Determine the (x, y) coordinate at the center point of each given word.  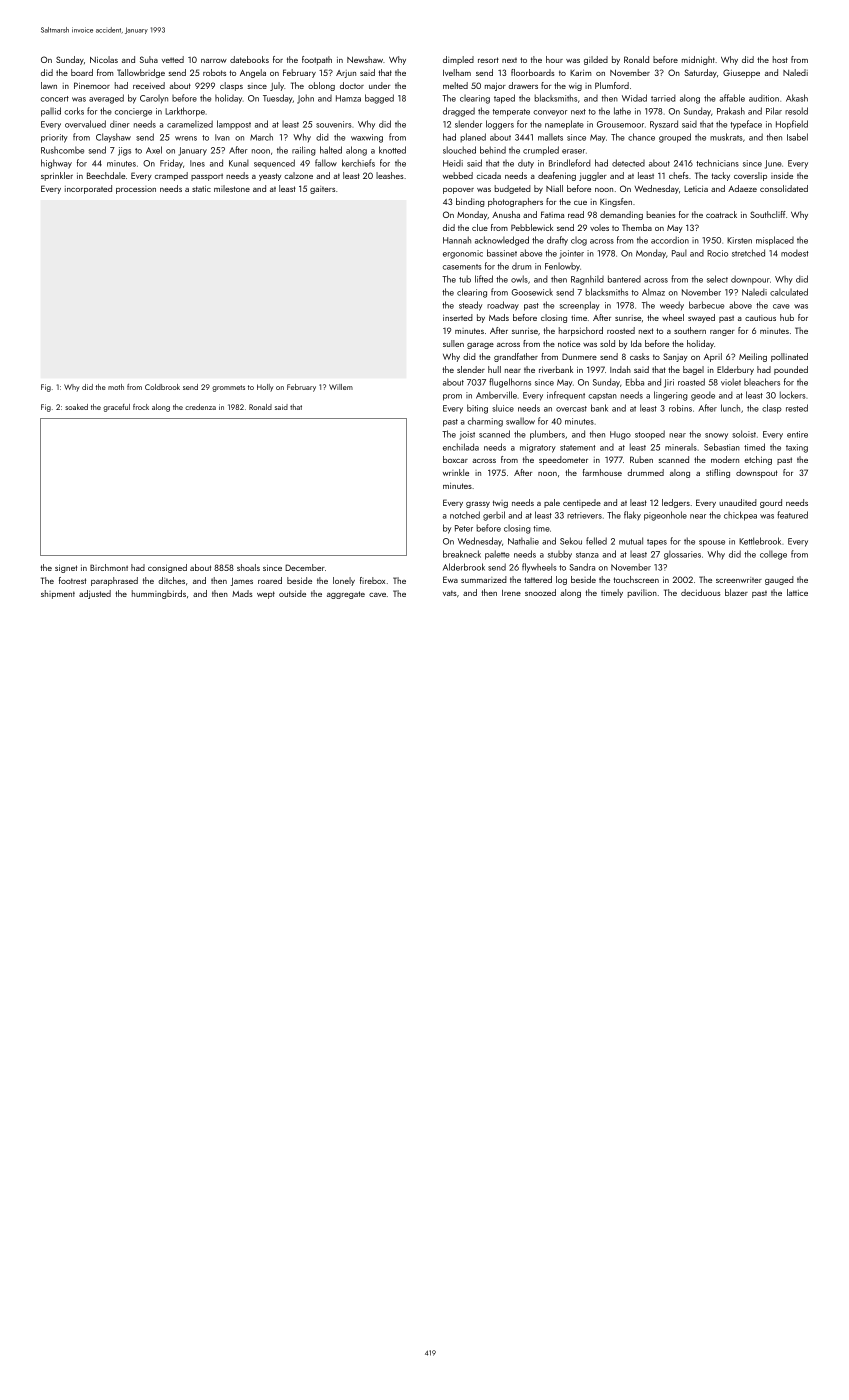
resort (488, 60)
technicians (717, 163)
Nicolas (104, 59)
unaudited (738, 502)
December (305, 567)
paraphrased (114, 581)
